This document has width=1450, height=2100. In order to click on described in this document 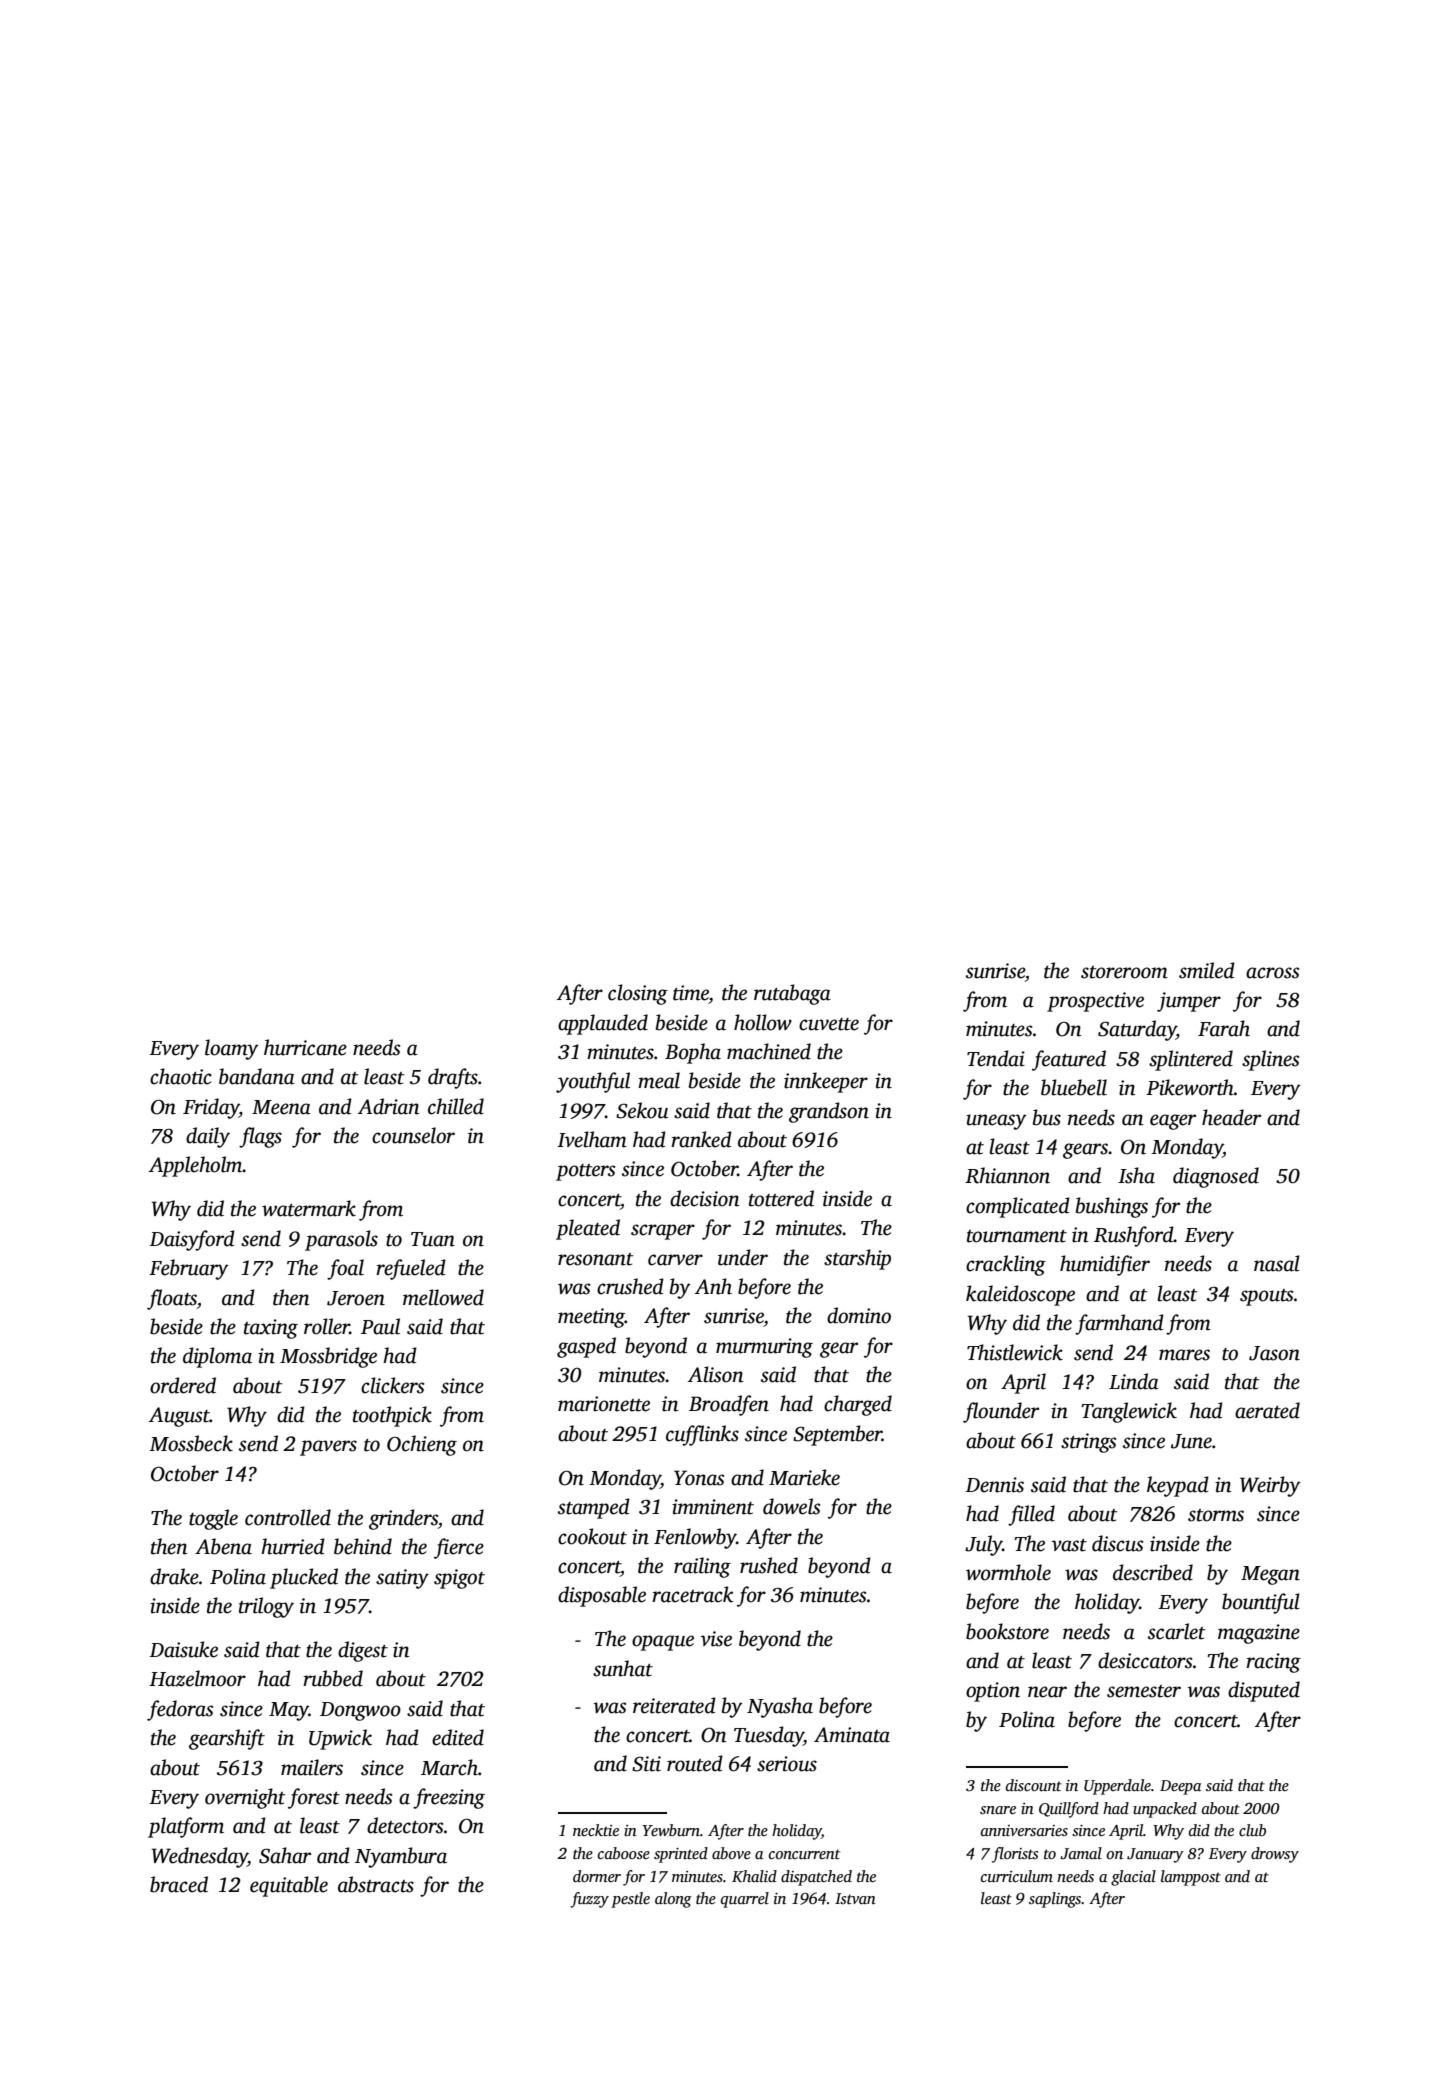, I will do `click(1153, 1572)`.
